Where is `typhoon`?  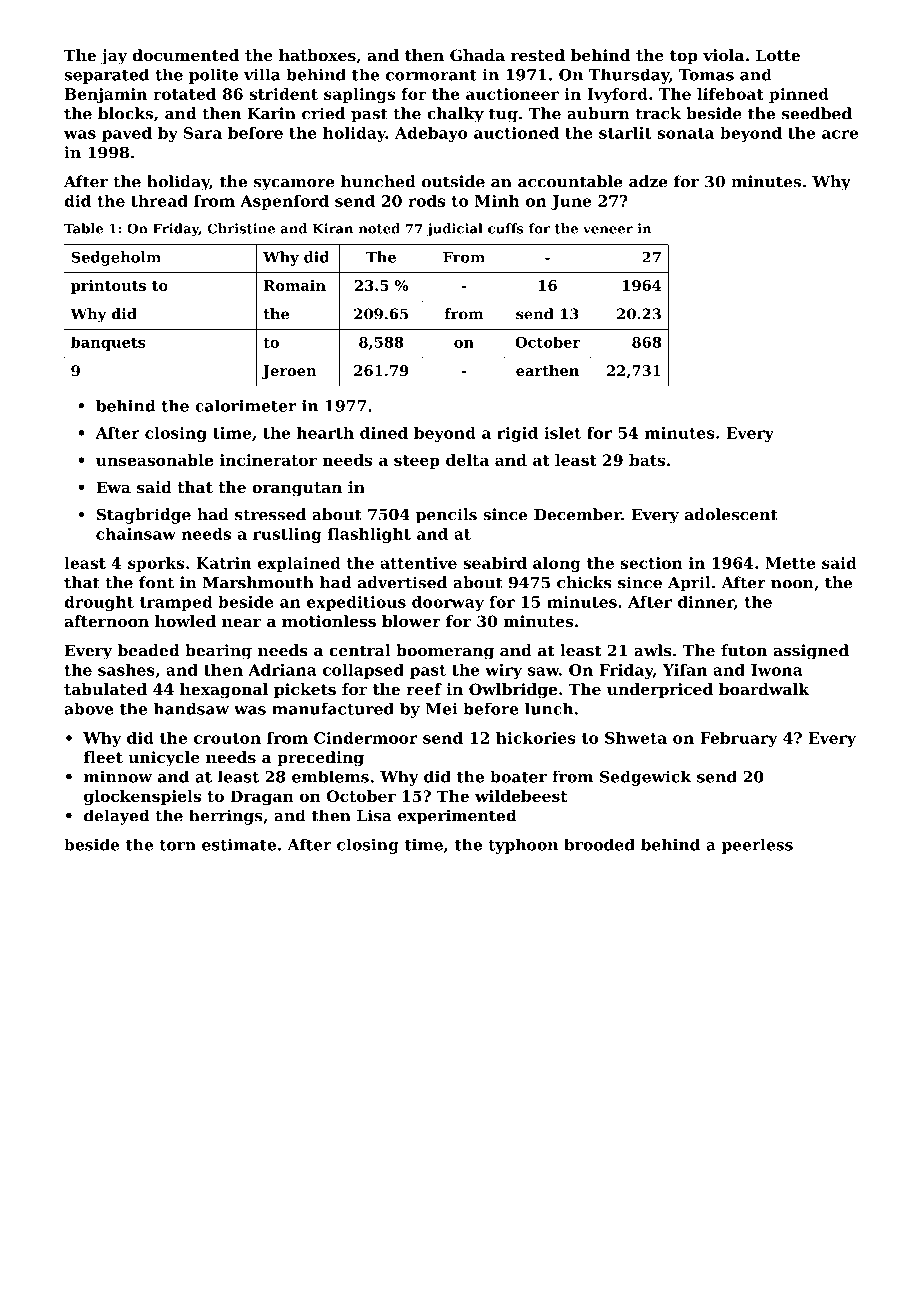 typhoon is located at coordinates (523, 846).
